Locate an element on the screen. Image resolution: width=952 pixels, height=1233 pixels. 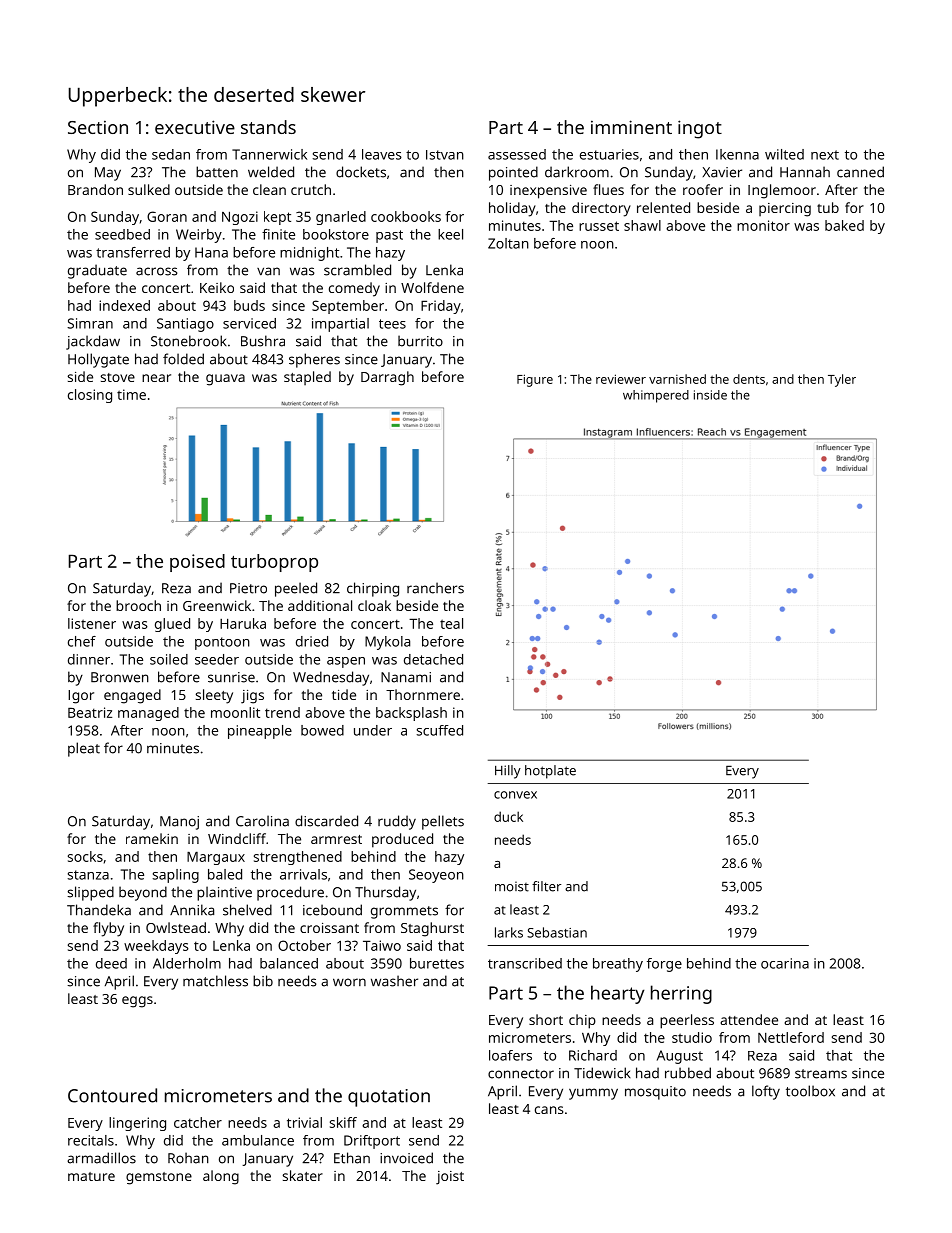
managed is located at coordinates (148, 714).
